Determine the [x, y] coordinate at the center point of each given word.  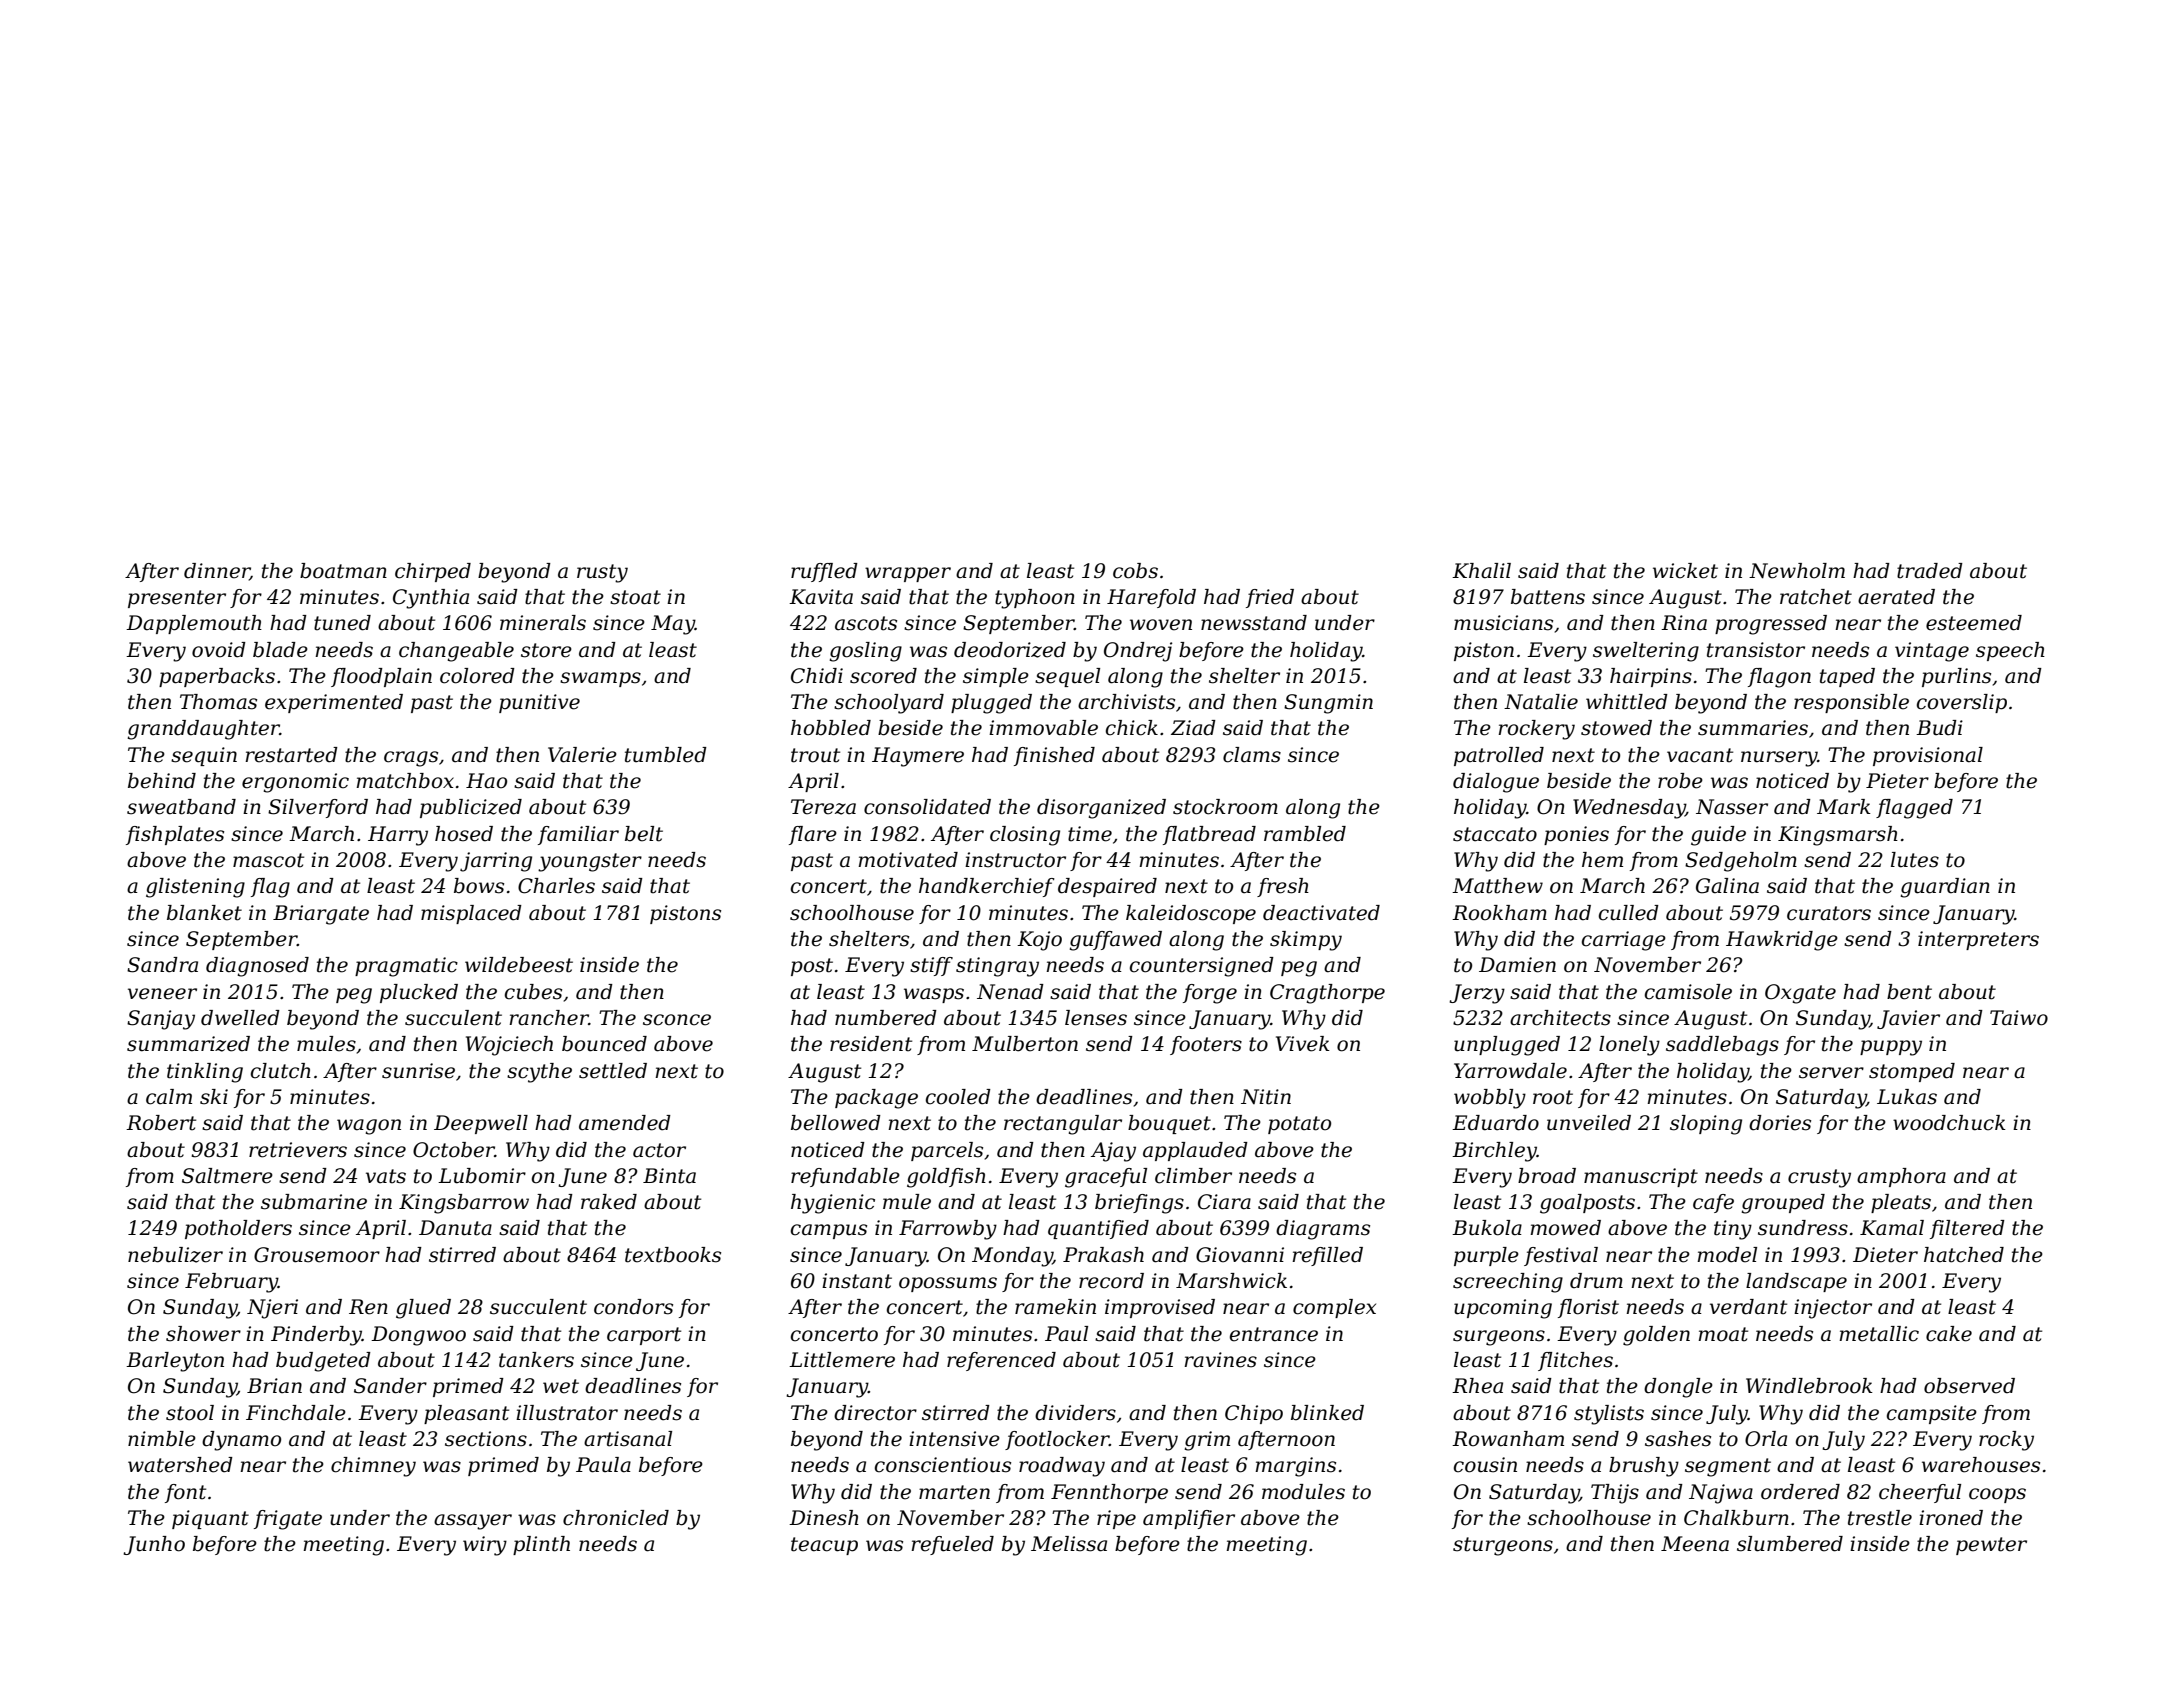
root [1553, 1097]
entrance [1274, 1334]
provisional [1928, 756]
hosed [464, 834]
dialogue [1496, 783]
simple [996, 677]
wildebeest [519, 965]
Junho [154, 1545]
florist [1588, 1308]
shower [203, 1334]
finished [1054, 756]
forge [1210, 994]
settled [613, 1071]
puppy [1891, 1048]
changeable [456, 652]
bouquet [1169, 1124]
